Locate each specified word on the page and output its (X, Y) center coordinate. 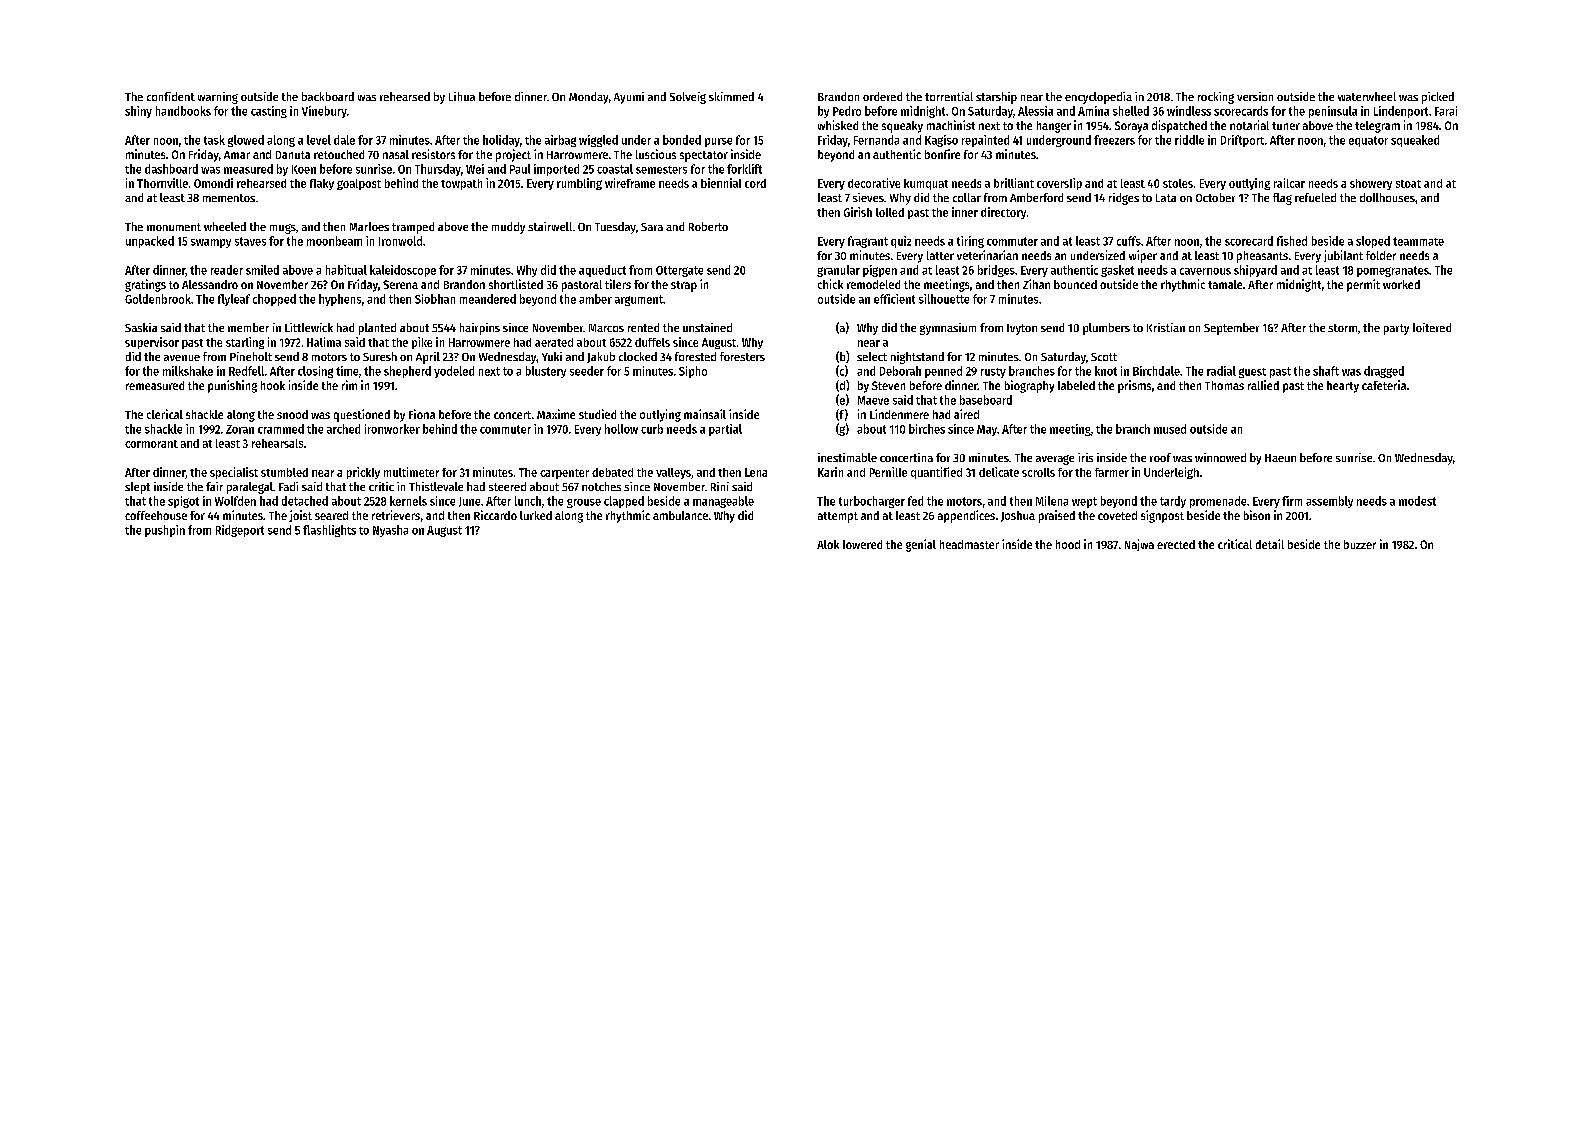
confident (171, 96)
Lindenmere (899, 414)
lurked (536, 515)
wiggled (598, 141)
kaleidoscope (403, 271)
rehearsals (277, 443)
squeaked (1415, 141)
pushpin (165, 531)
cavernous (1205, 271)
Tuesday (615, 228)
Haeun (1280, 458)
